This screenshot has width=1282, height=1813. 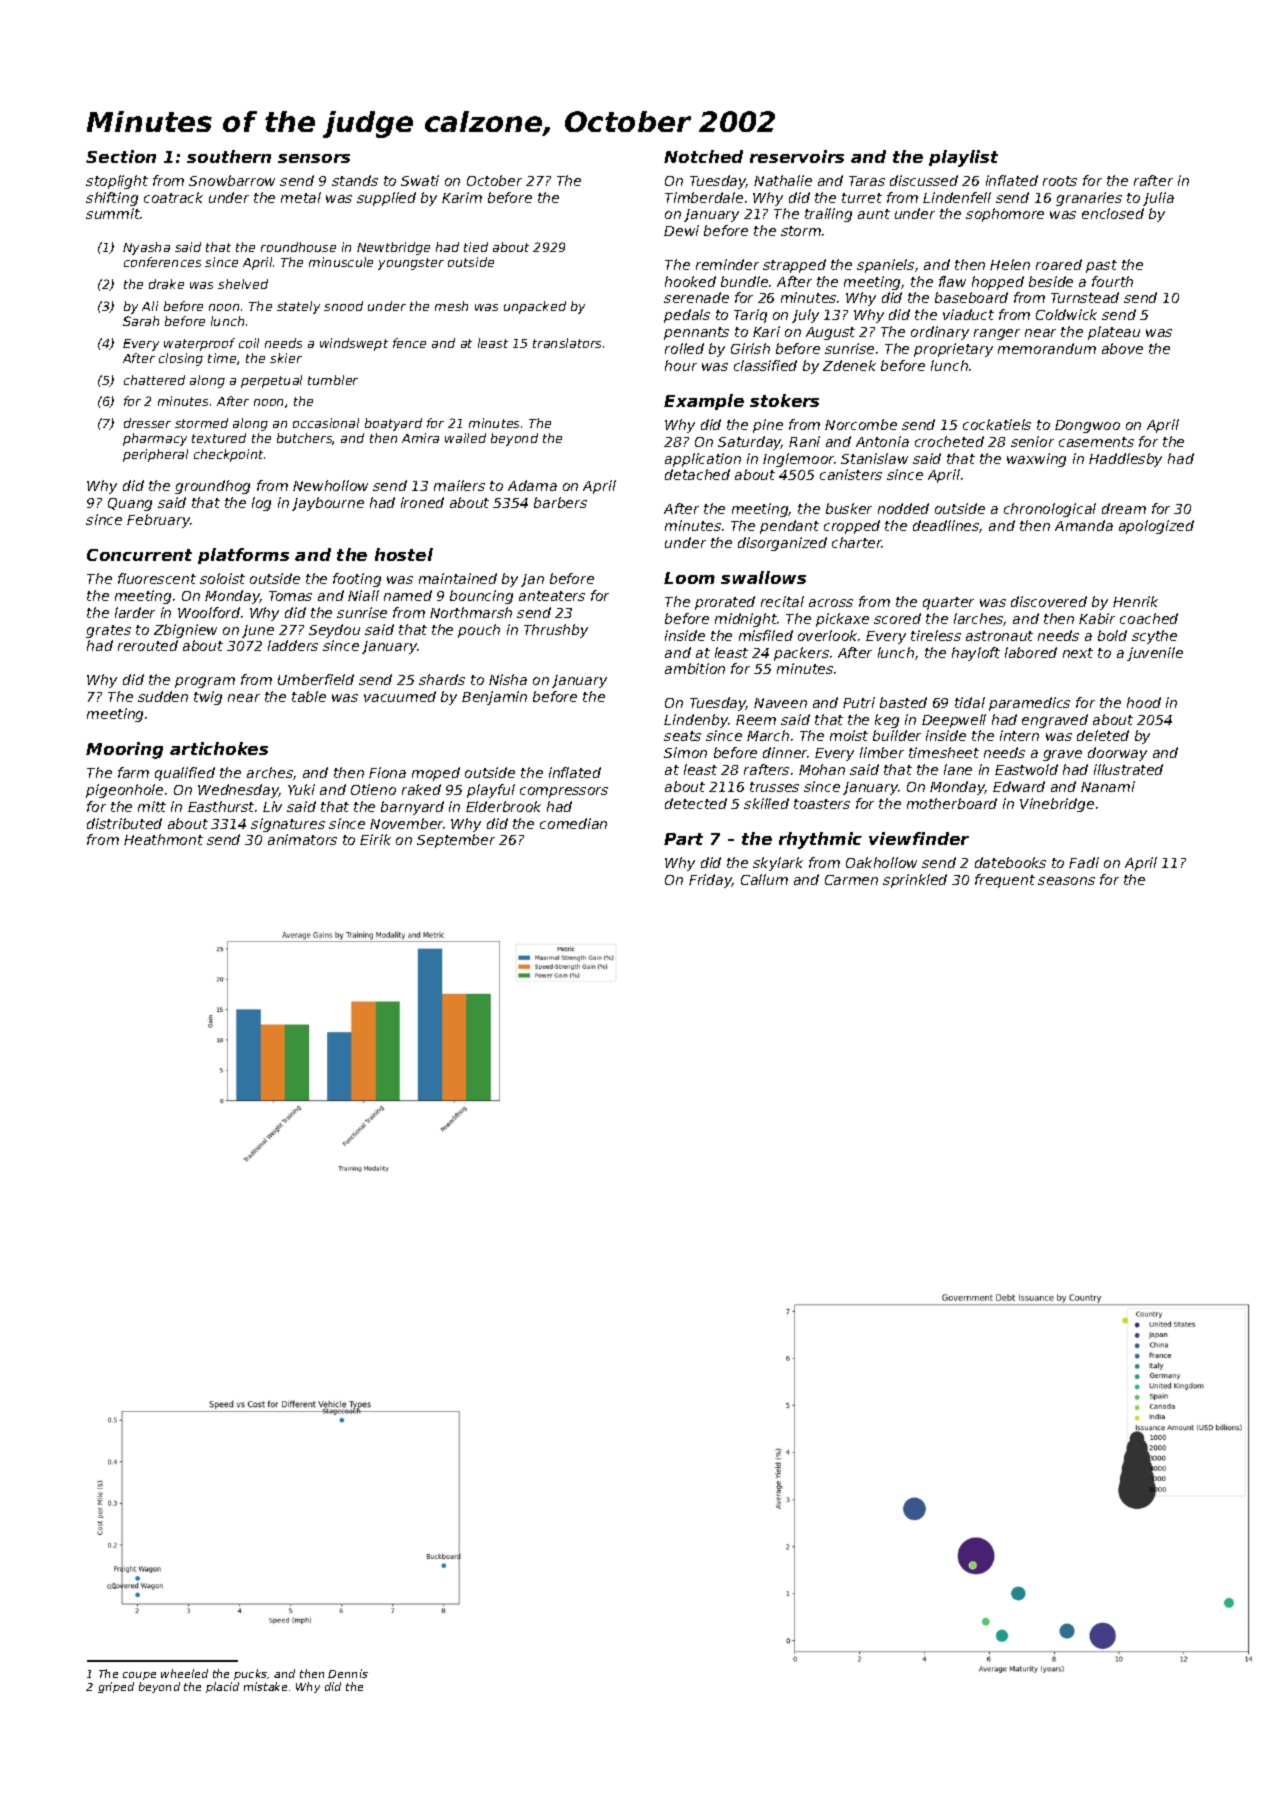 I want to click on placid, so click(x=222, y=1687).
